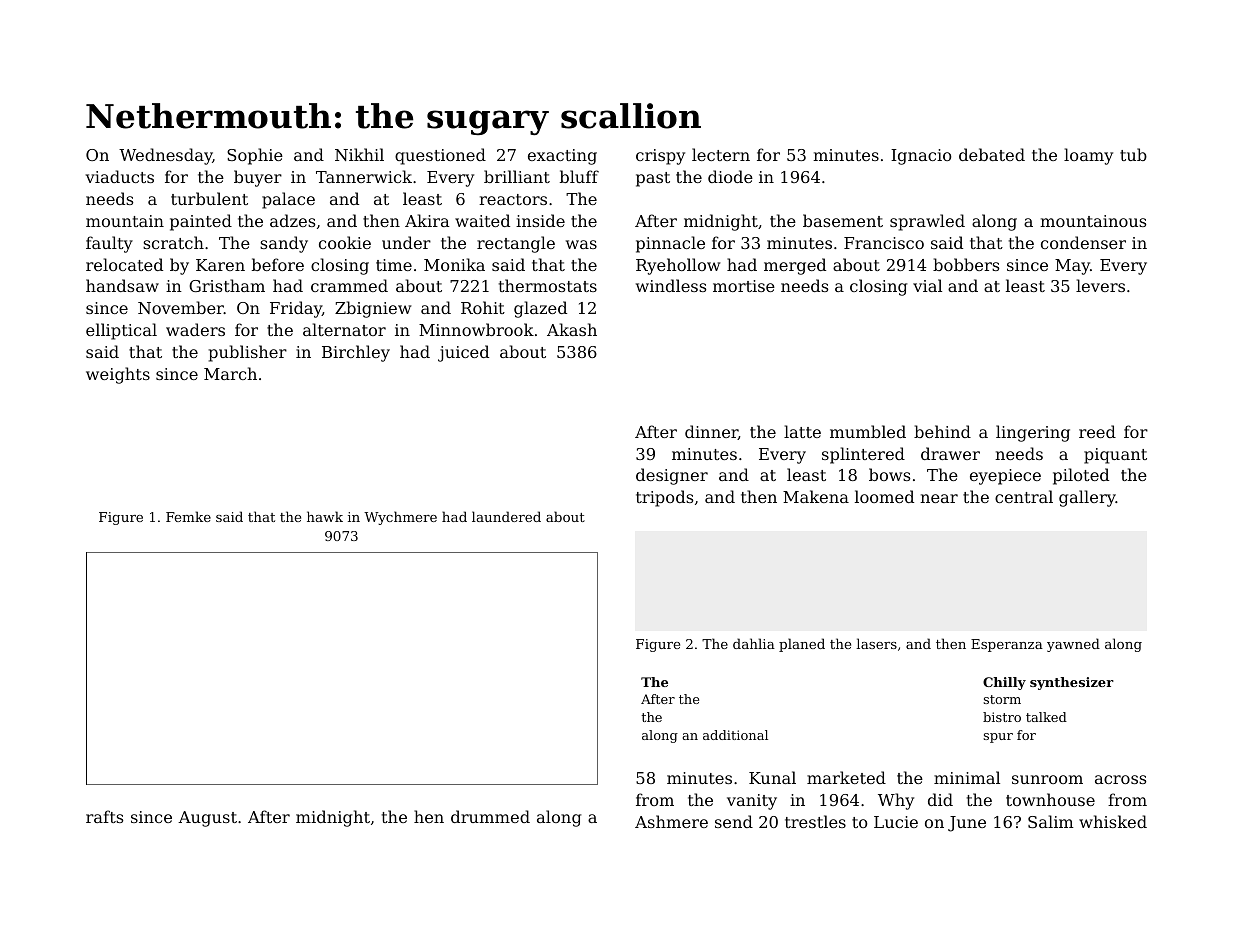 The width and height of the screenshot is (1233, 952). I want to click on publisher, so click(248, 353).
